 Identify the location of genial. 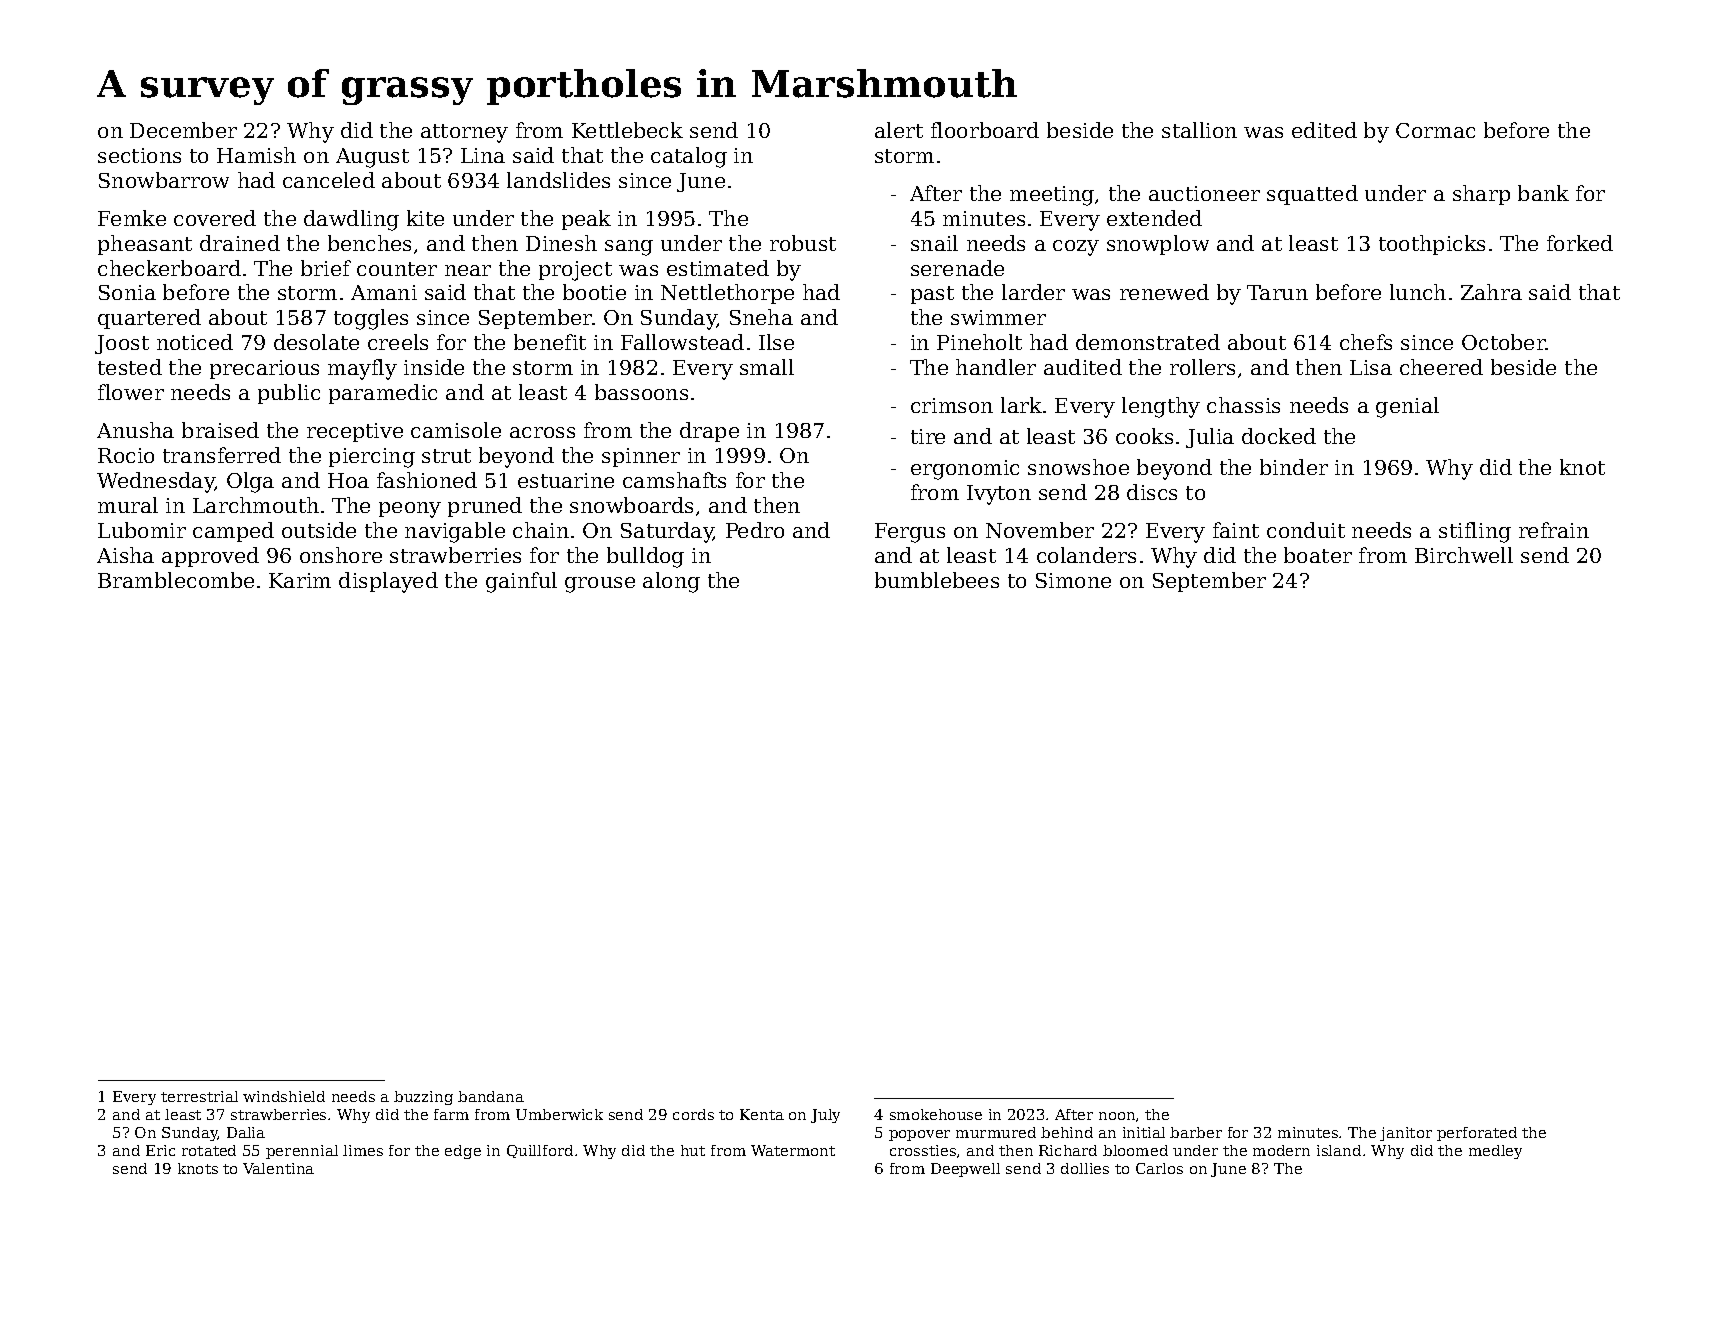
(1407, 407).
